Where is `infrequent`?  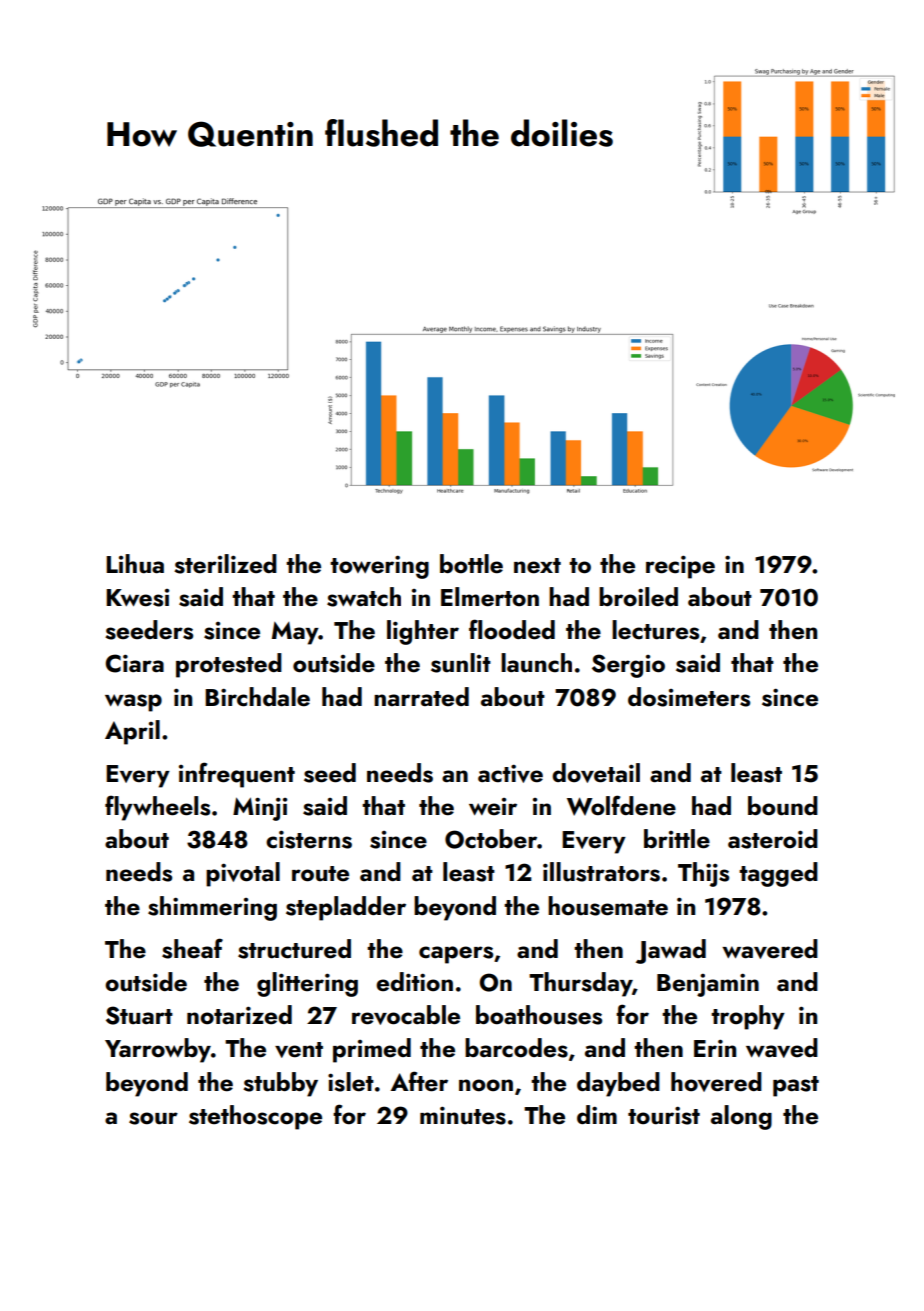
infrequent is located at coordinates (237, 775).
